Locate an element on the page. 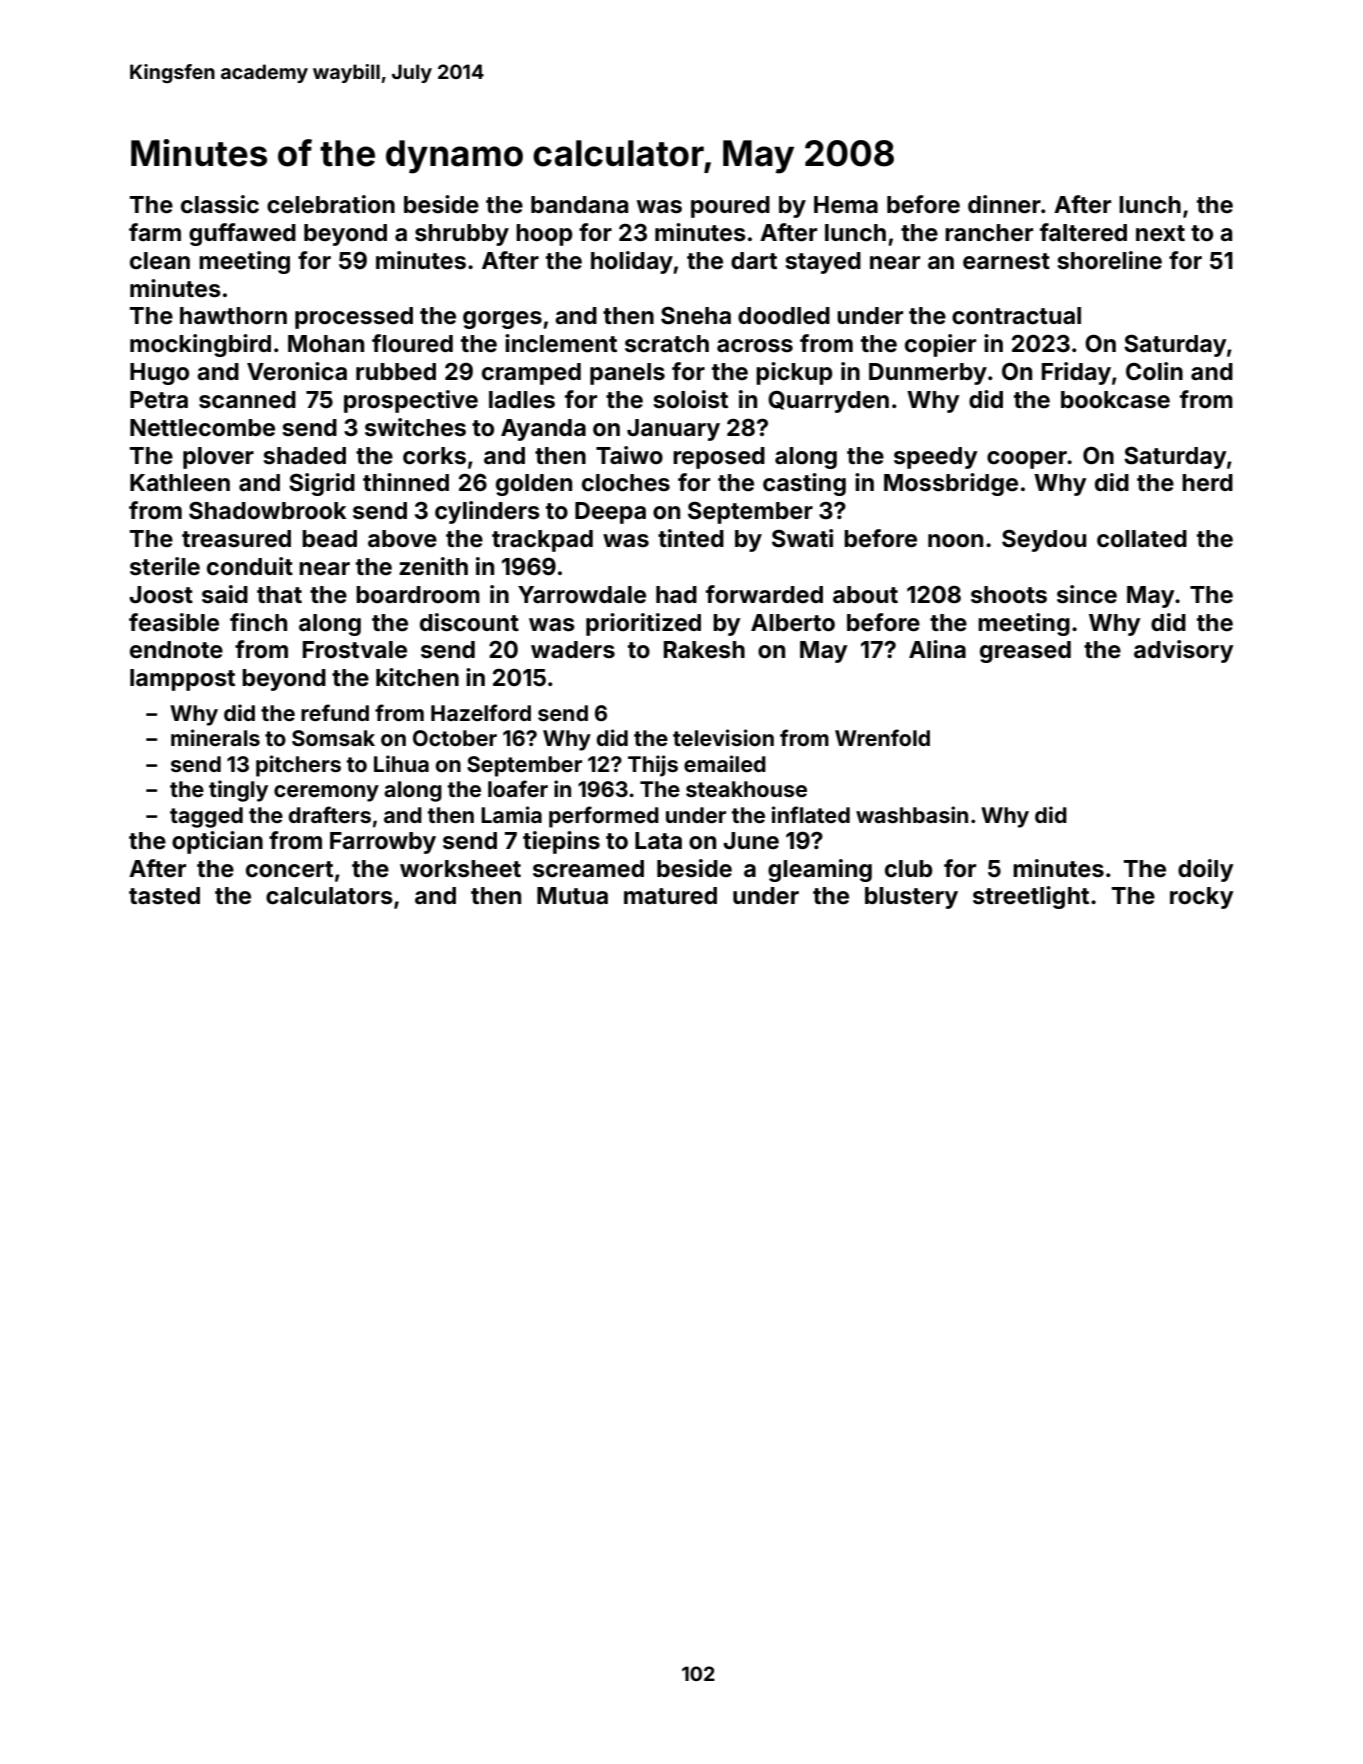 The width and height of the document is (1363, 1764). collated is located at coordinates (1142, 539).
